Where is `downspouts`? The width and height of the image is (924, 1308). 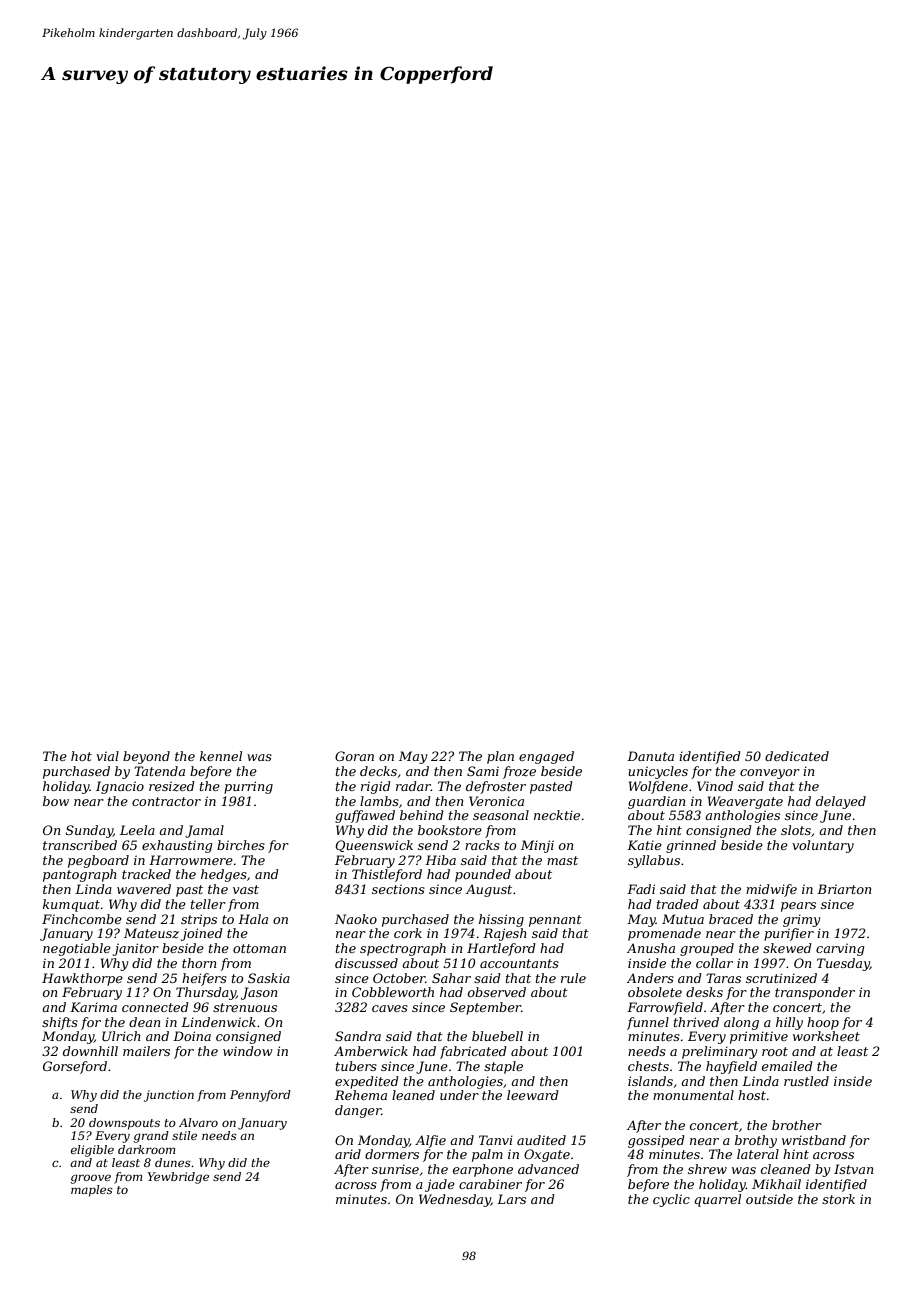 downspouts is located at coordinates (124, 1124).
